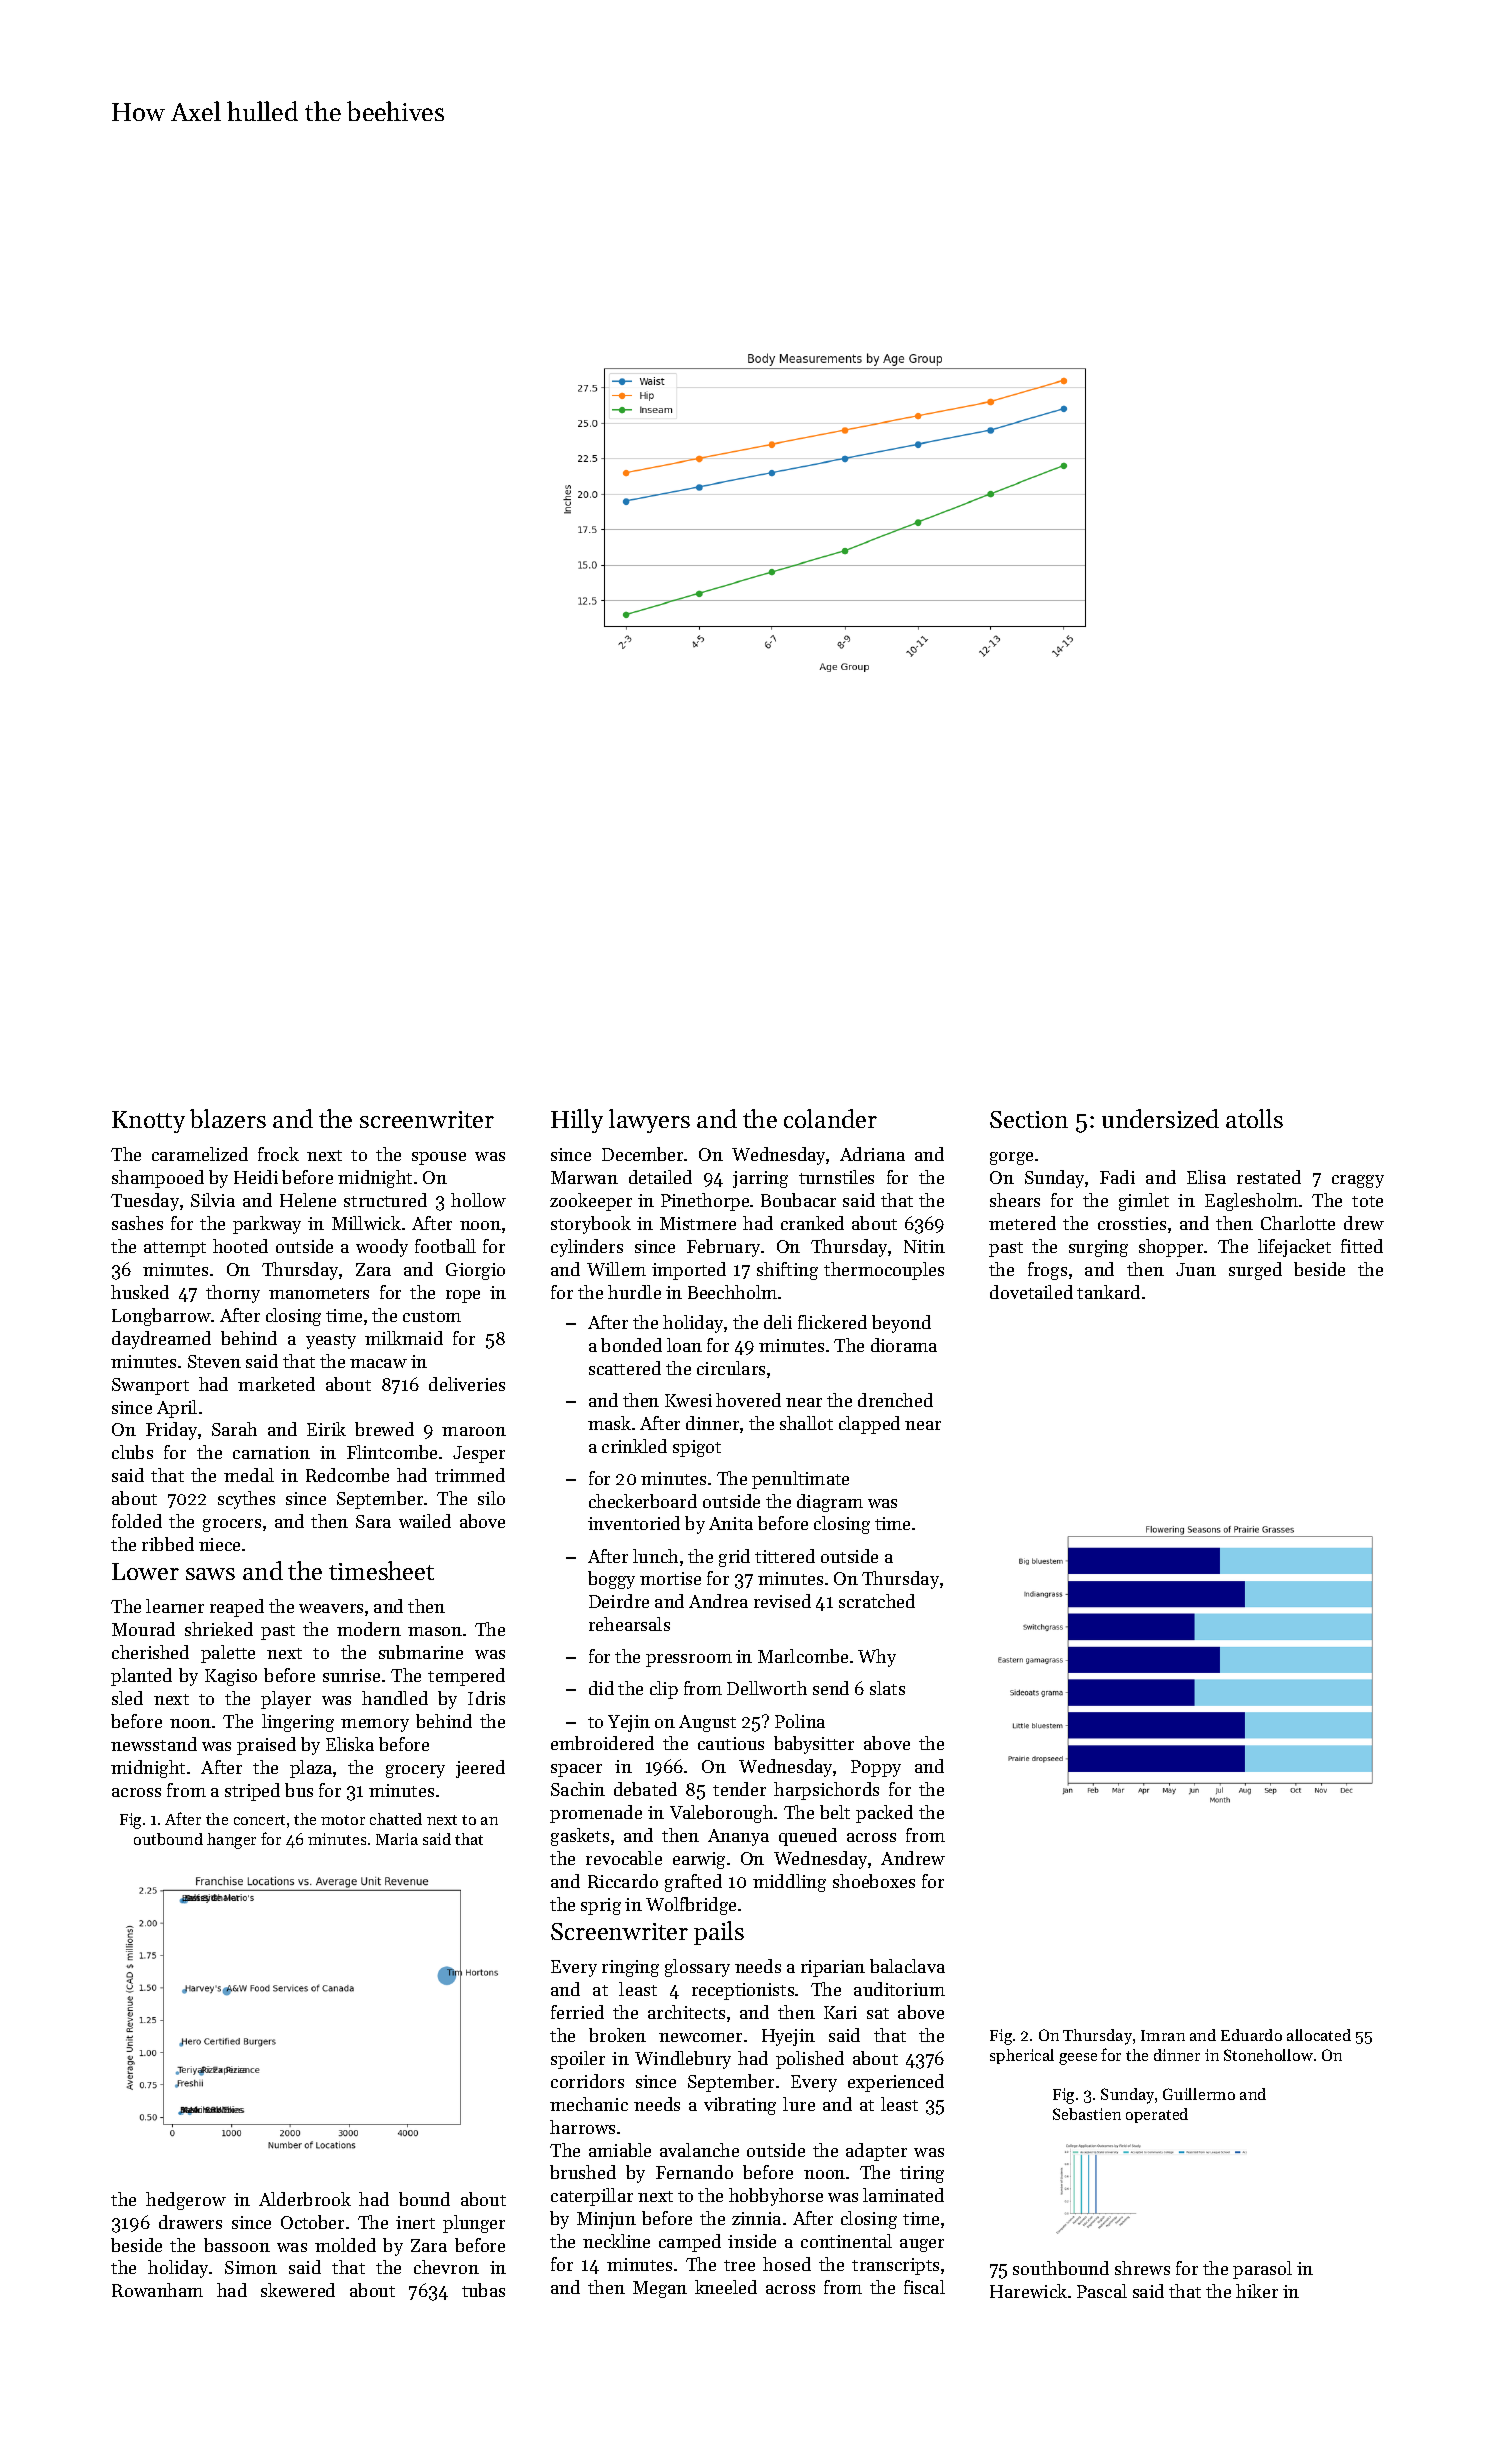 Image resolution: width=1496 pixels, height=2464 pixels. Describe the element at coordinates (808, 1837) in the screenshot. I see `queued` at that location.
